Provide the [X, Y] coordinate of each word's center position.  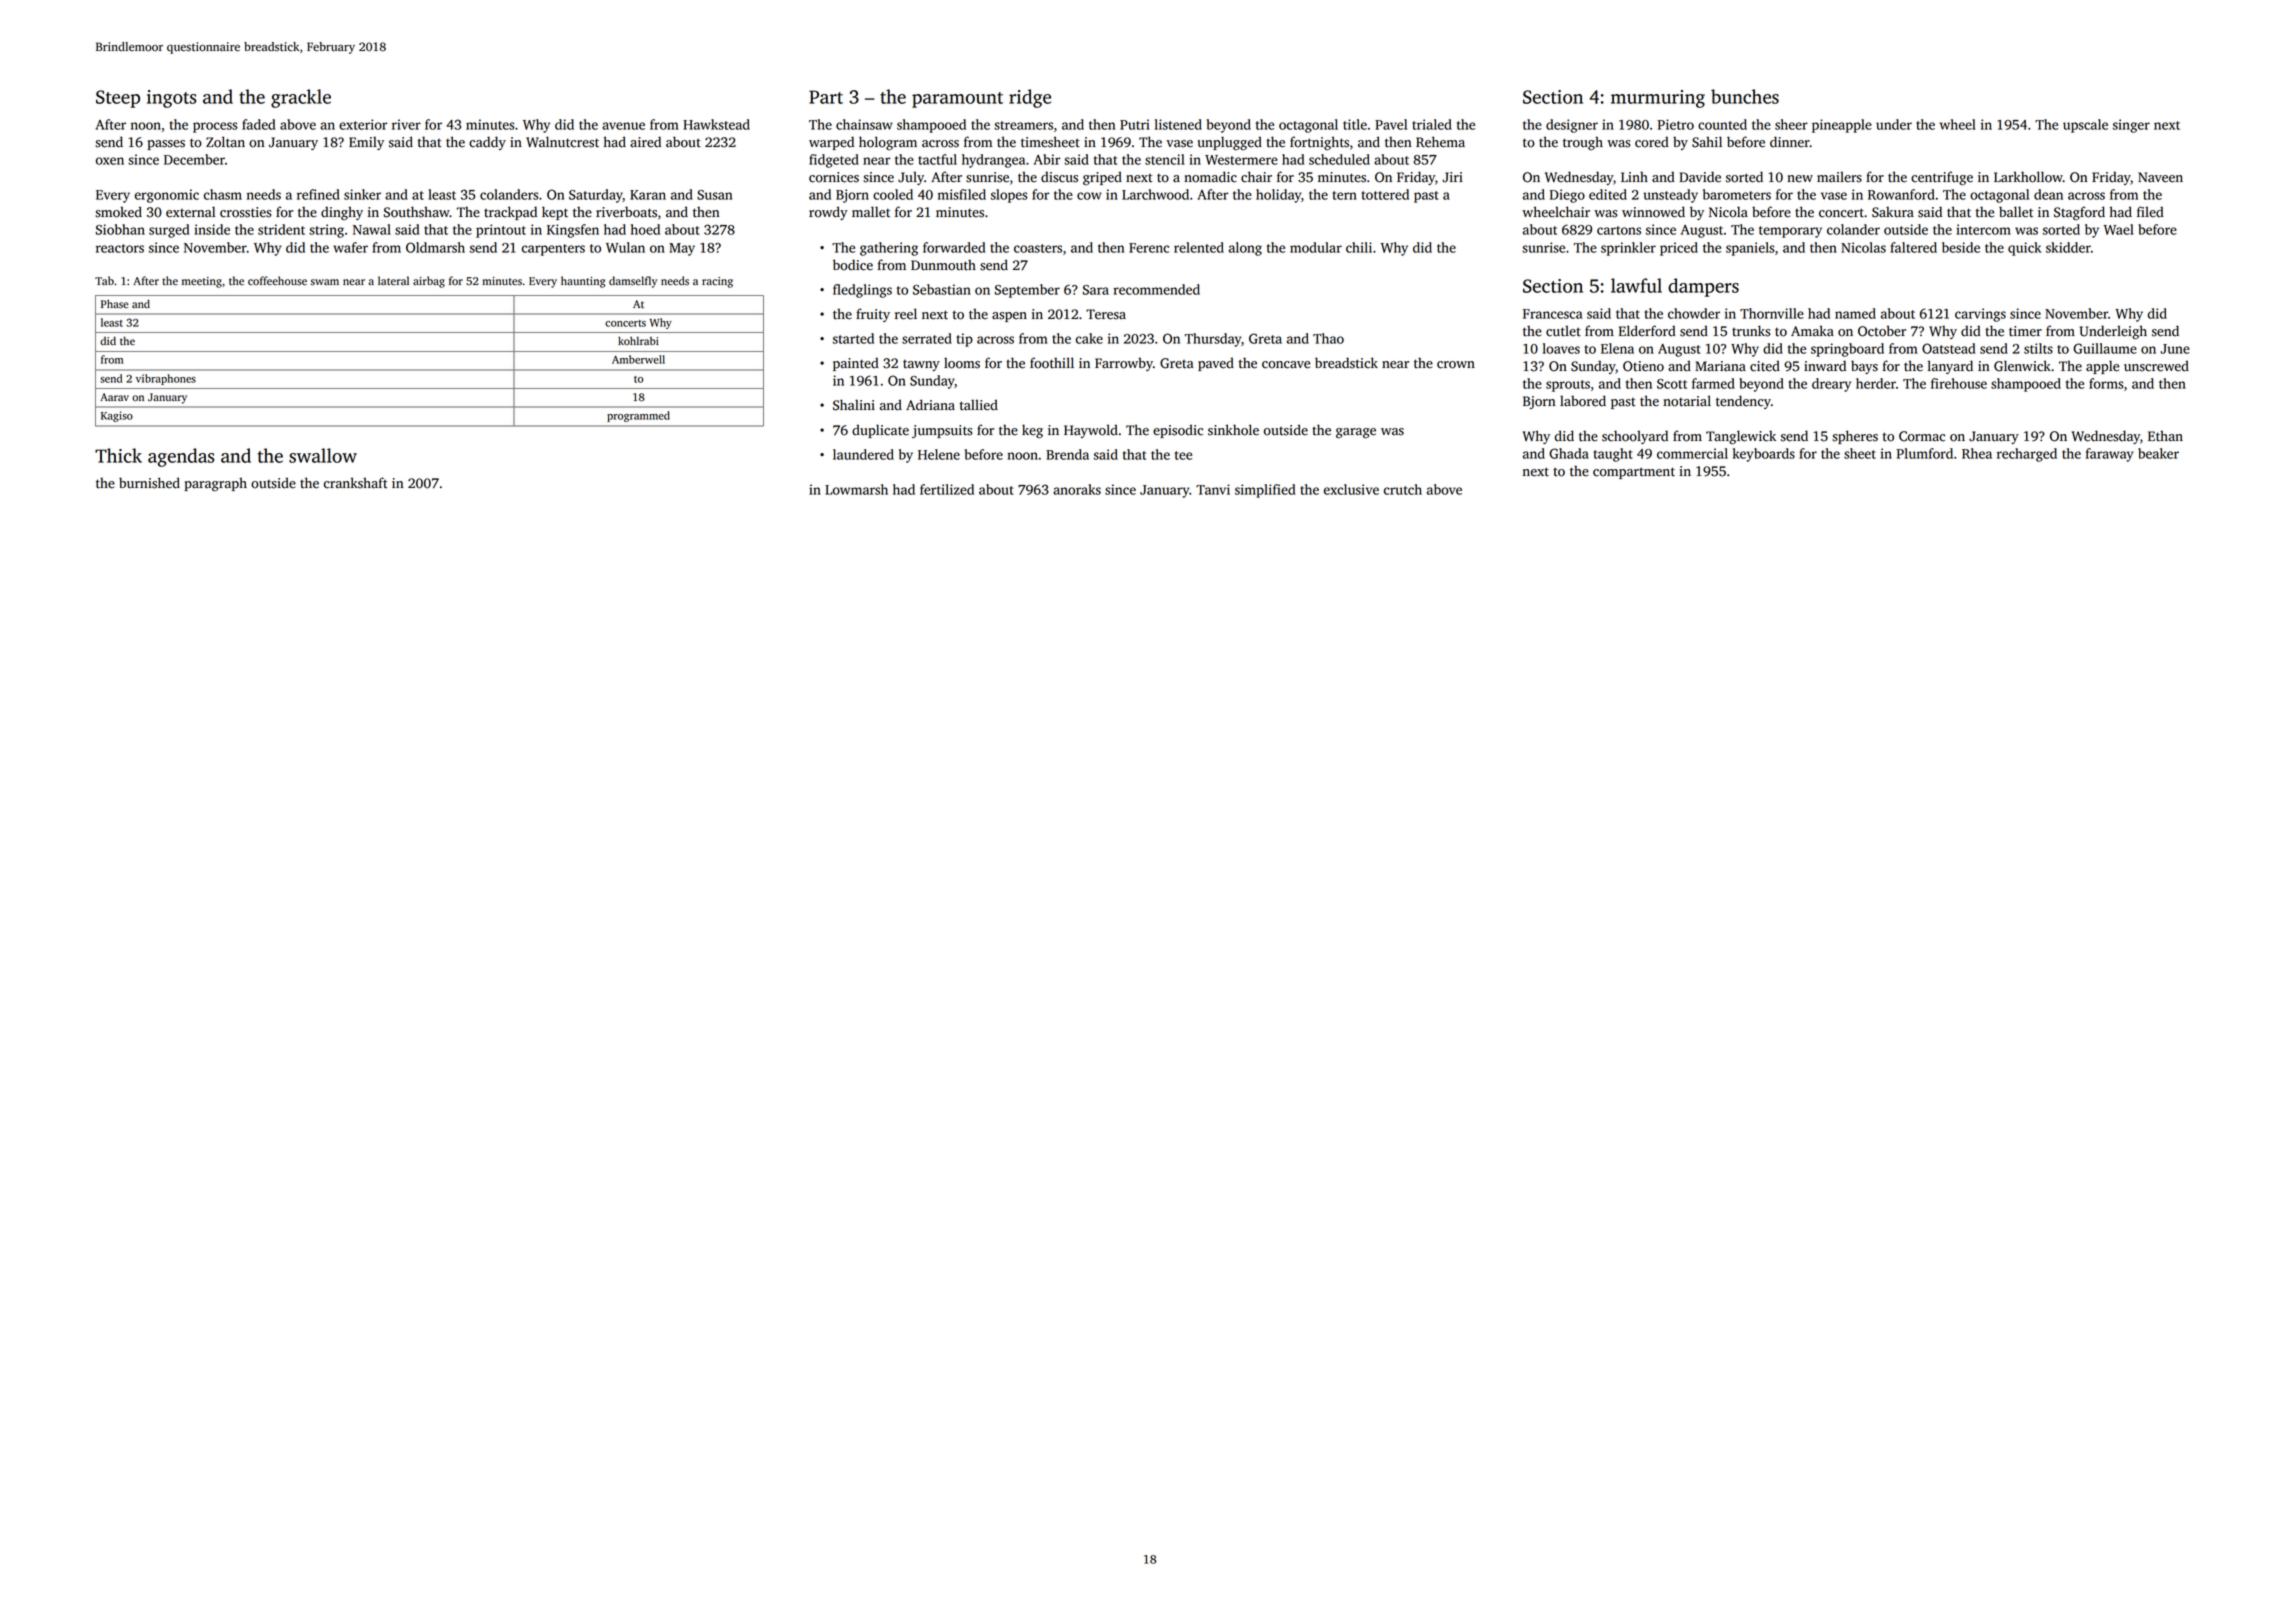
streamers [1023, 125]
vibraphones [166, 379]
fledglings [862, 291]
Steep [118, 99]
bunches [1745, 96]
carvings [1980, 315]
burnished [149, 483]
